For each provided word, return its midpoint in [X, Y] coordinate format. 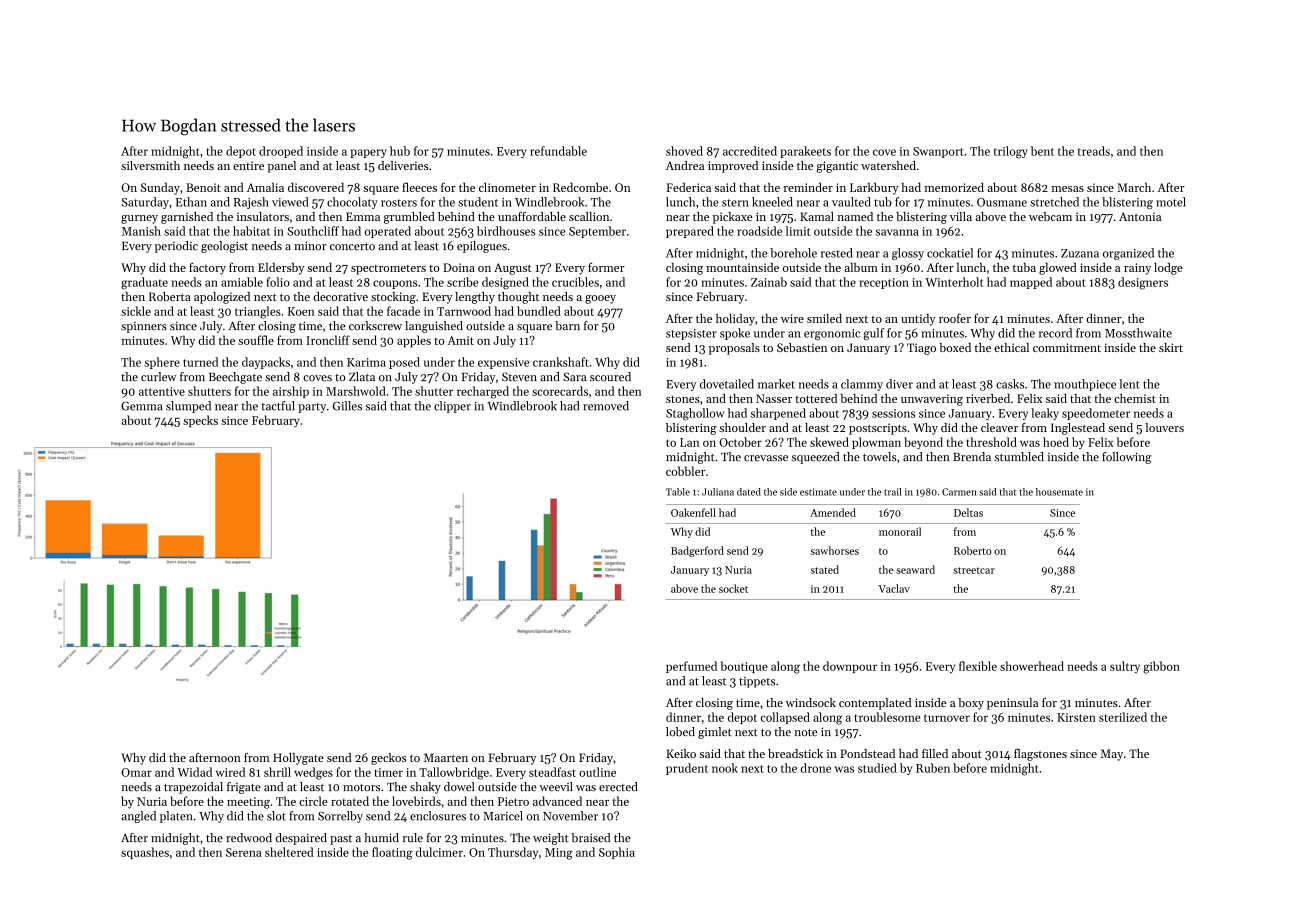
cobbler [685, 471]
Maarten [446, 757]
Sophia [617, 853]
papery [368, 153]
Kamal [817, 216]
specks [200, 421]
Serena [244, 852]
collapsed [785, 718]
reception [884, 283]
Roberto [972, 550]
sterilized [1123, 717]
